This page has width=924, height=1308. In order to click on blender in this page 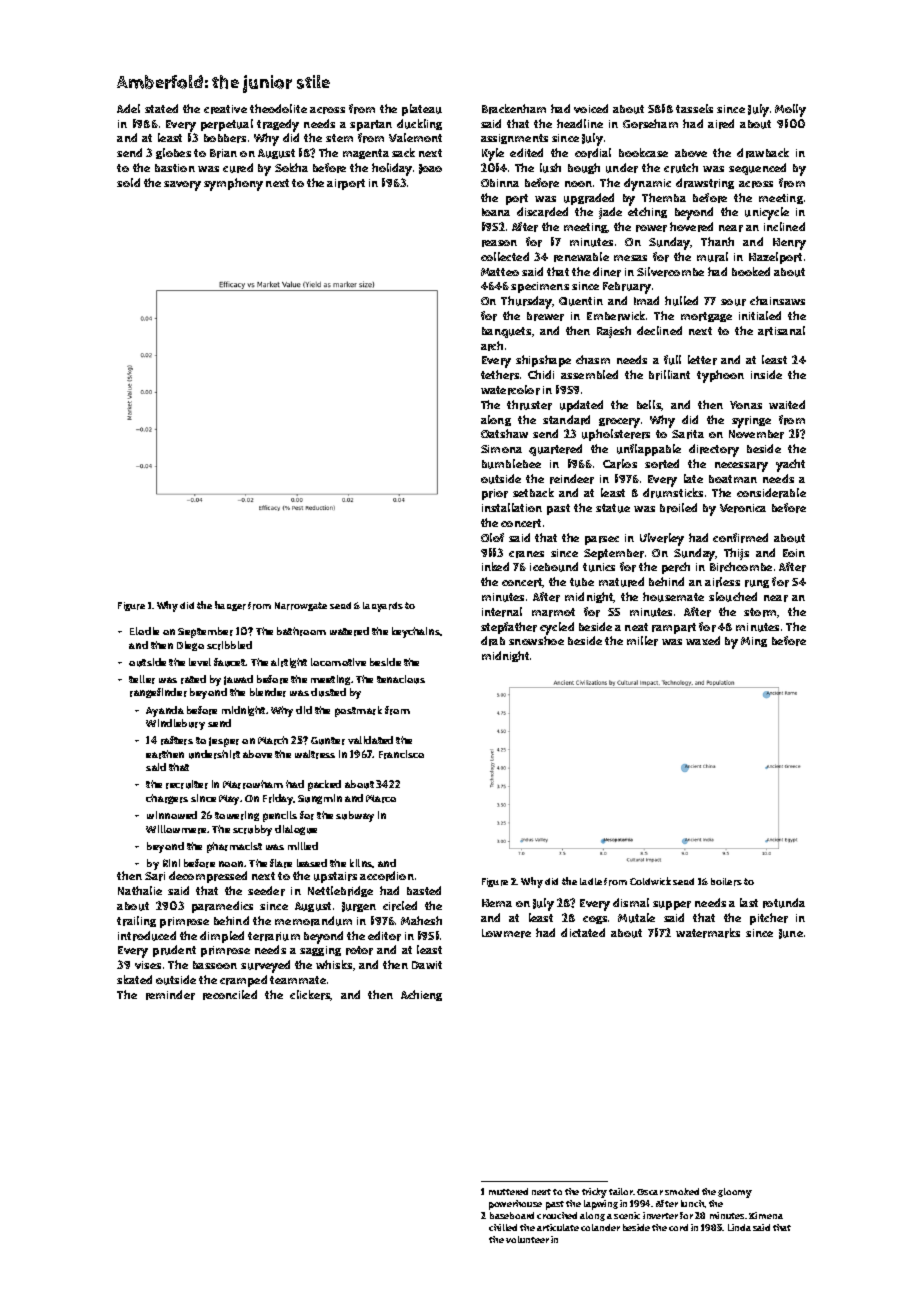, I will do `click(268, 692)`.
